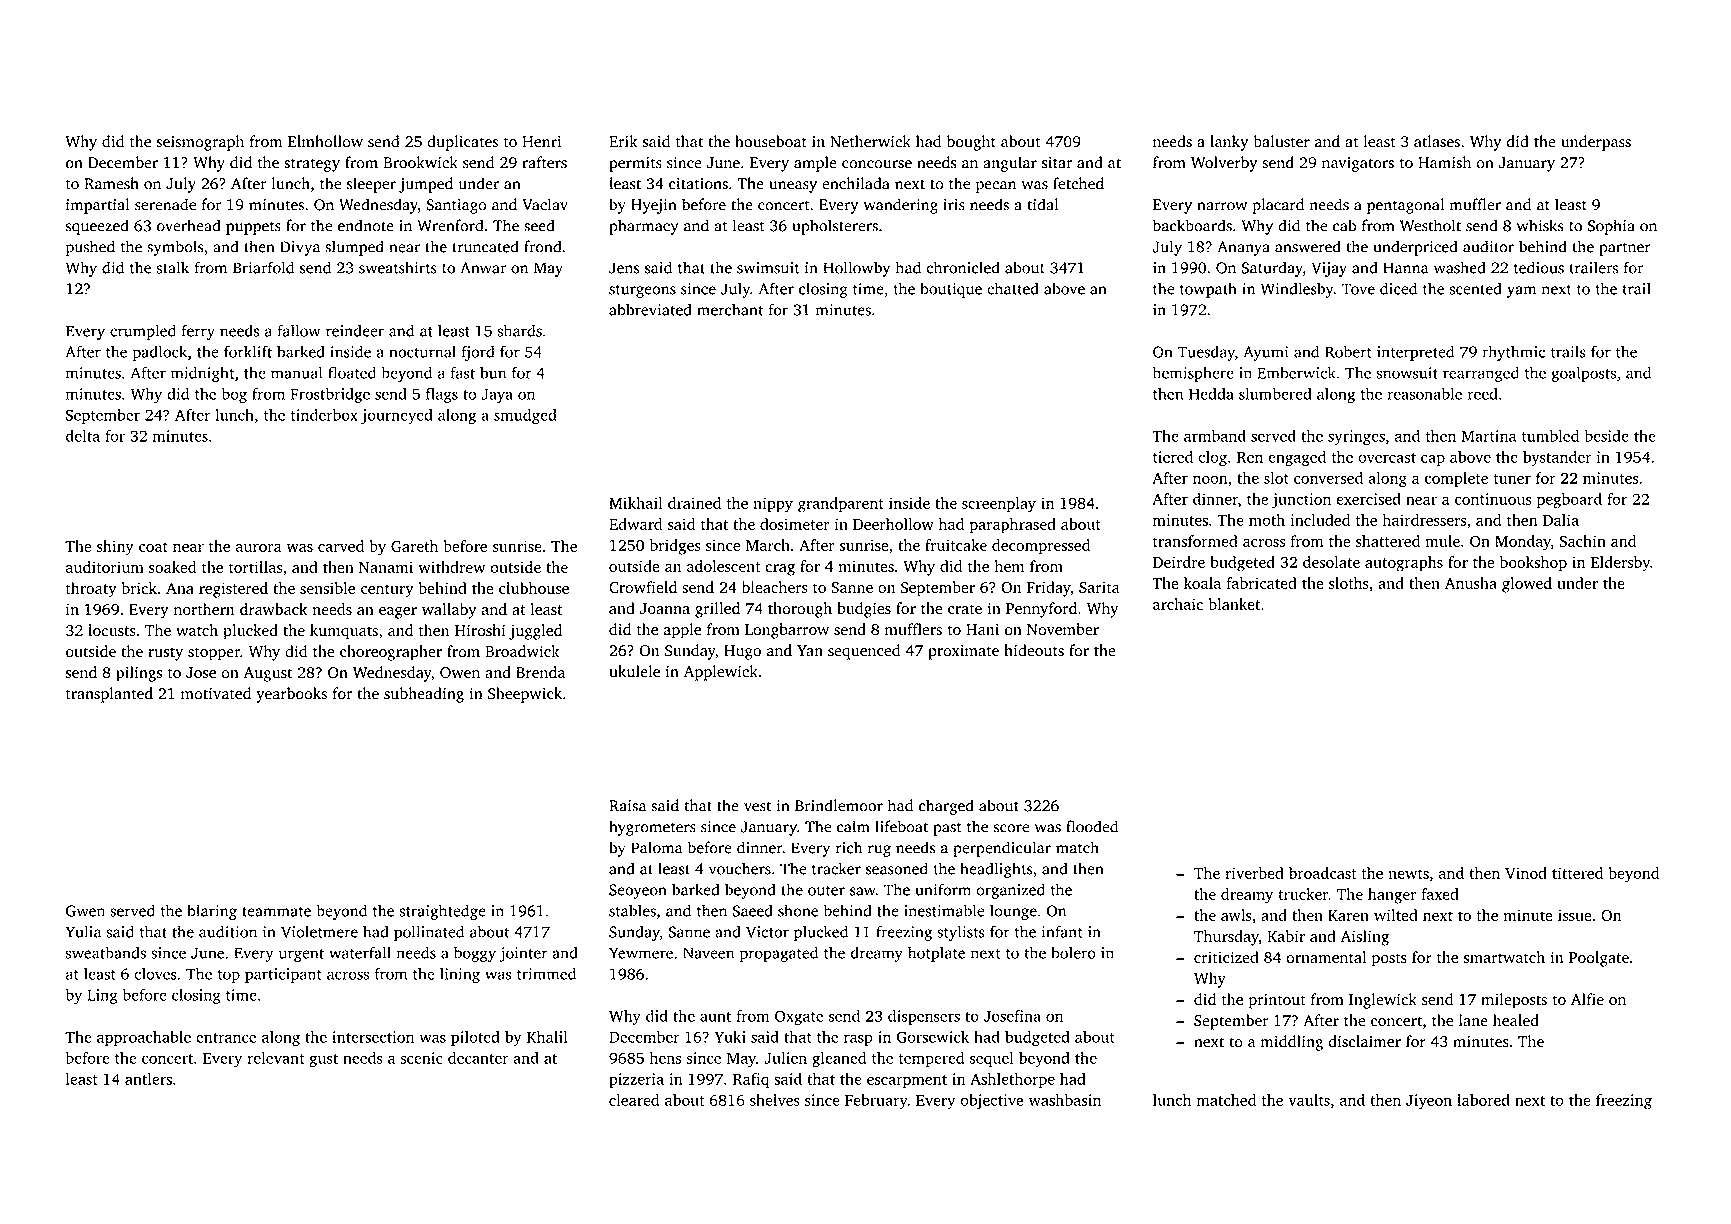 The image size is (1731, 1224). I want to click on atlases, so click(1437, 141).
